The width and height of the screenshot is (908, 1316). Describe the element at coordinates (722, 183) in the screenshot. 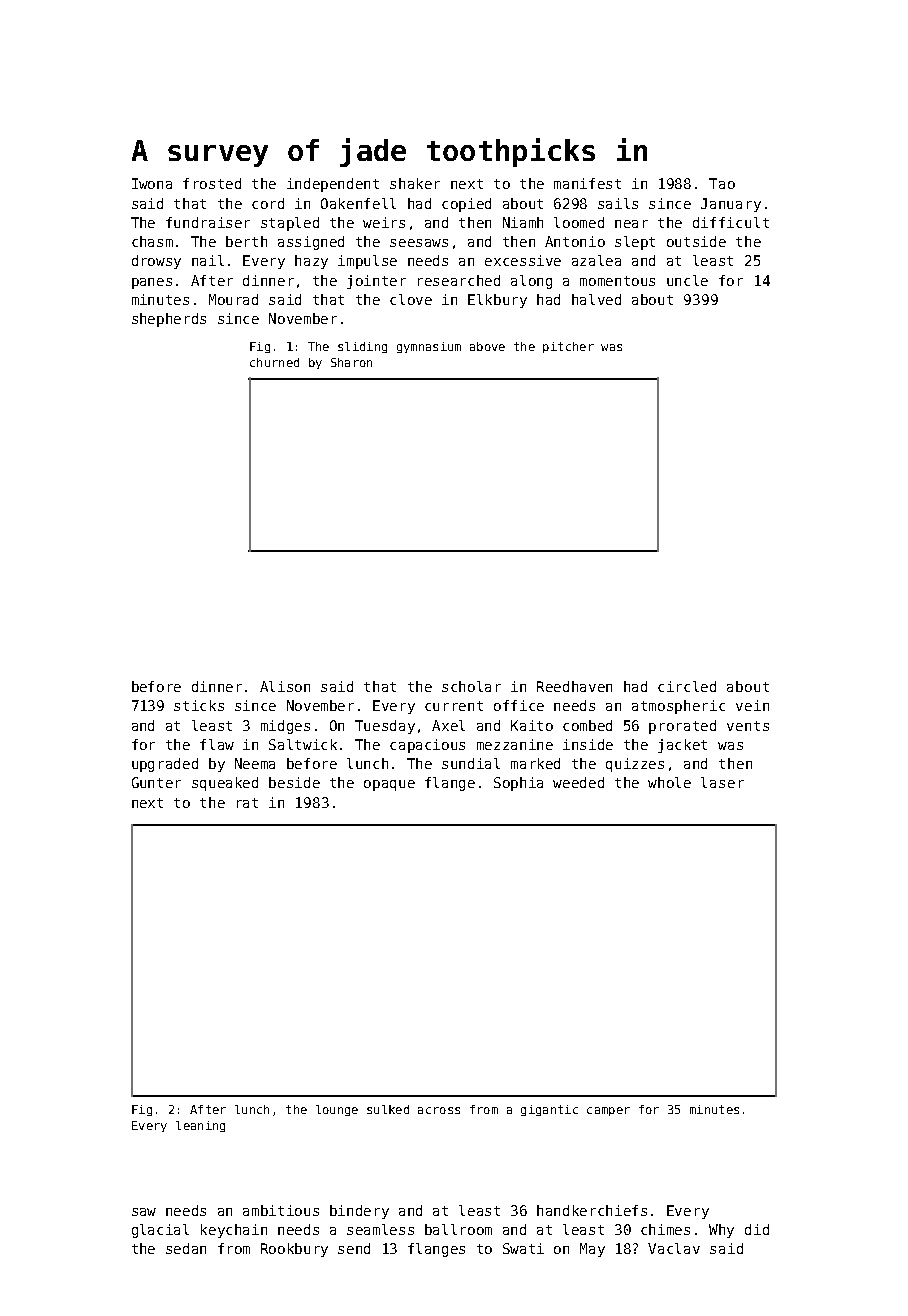

I see `Tao` at that location.
